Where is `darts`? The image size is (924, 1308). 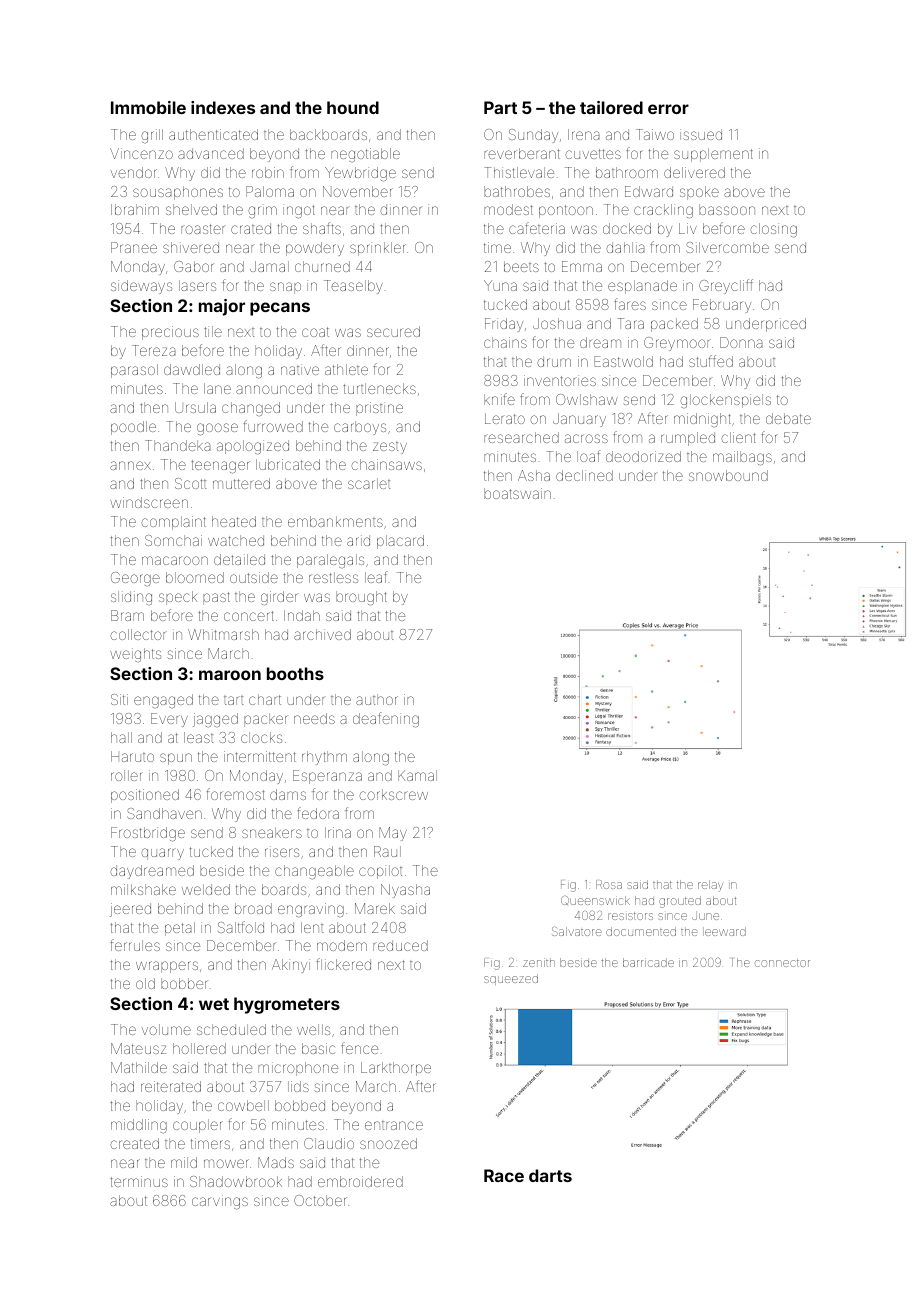 darts is located at coordinates (550, 1175).
